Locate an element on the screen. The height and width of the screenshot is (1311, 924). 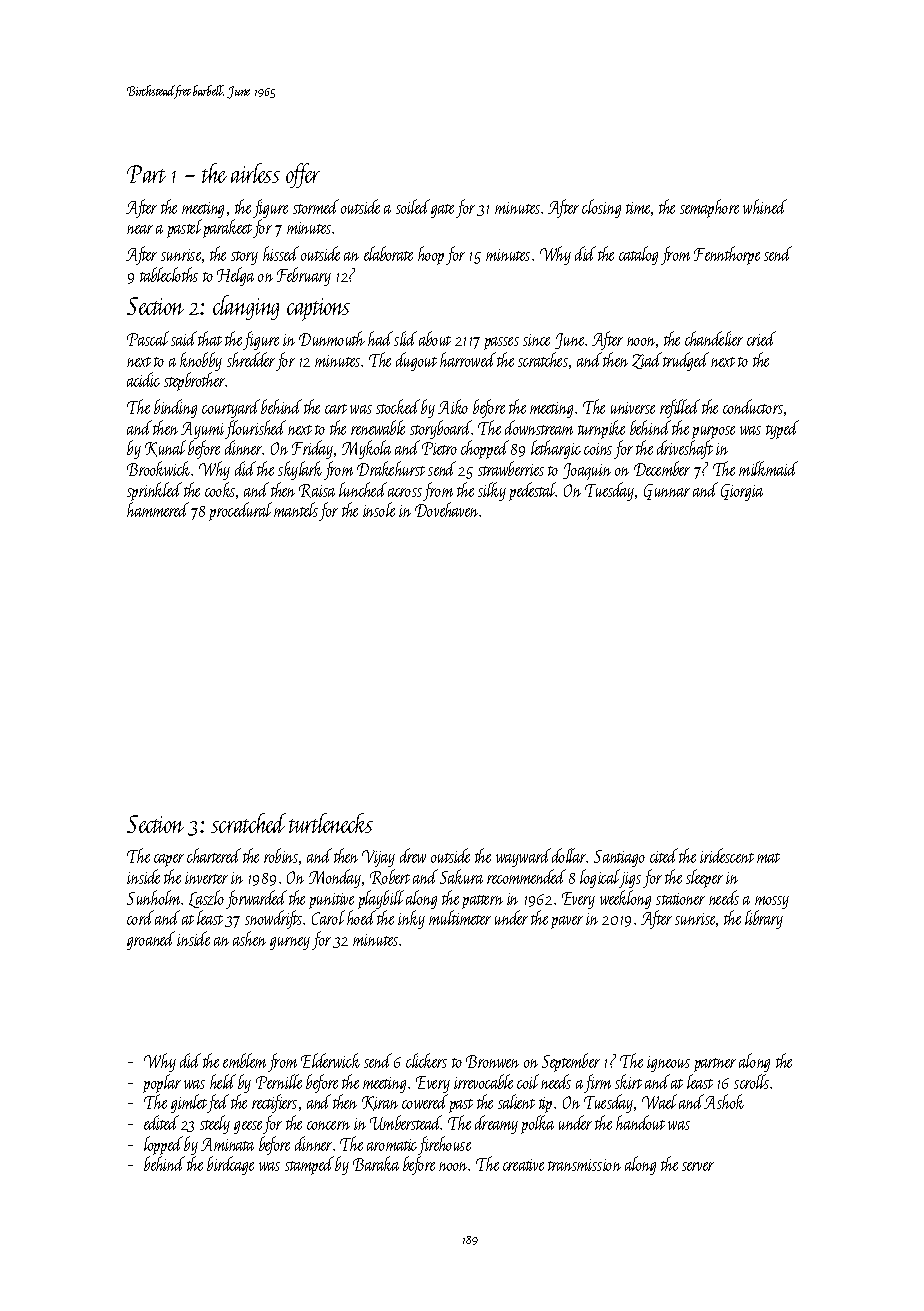
whined is located at coordinates (765, 206).
